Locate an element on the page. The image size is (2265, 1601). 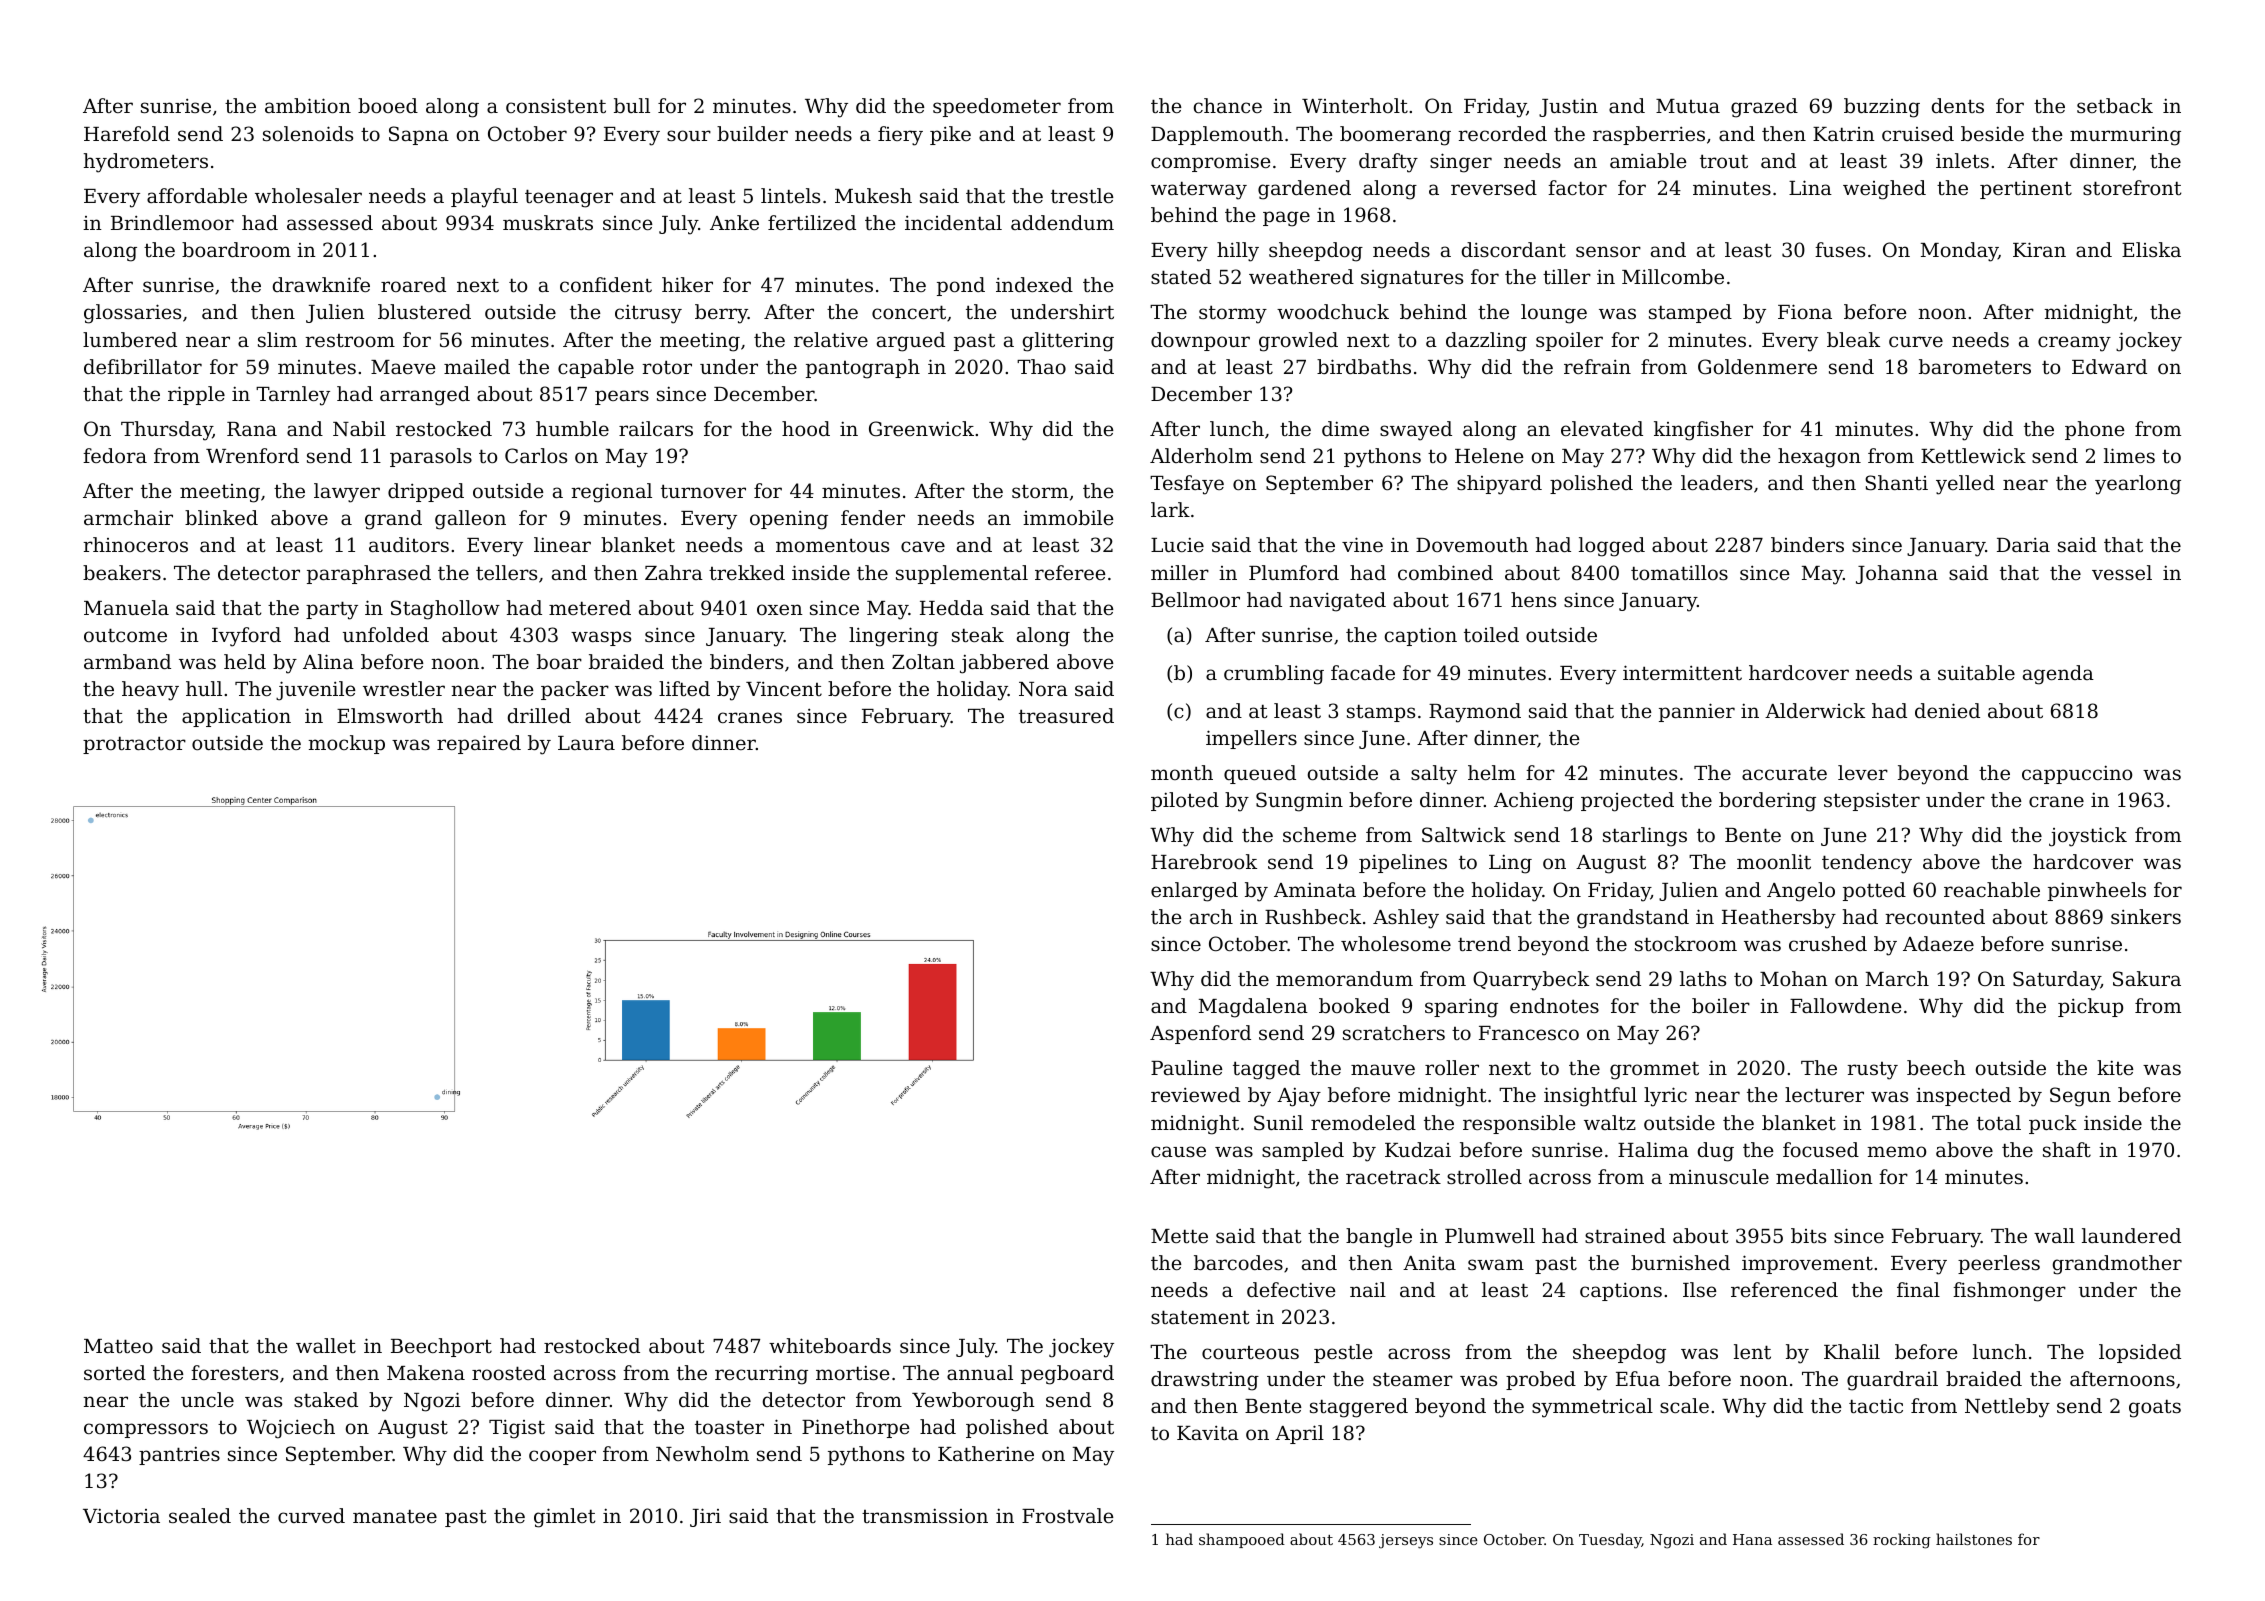
transmission is located at coordinates (925, 1515).
